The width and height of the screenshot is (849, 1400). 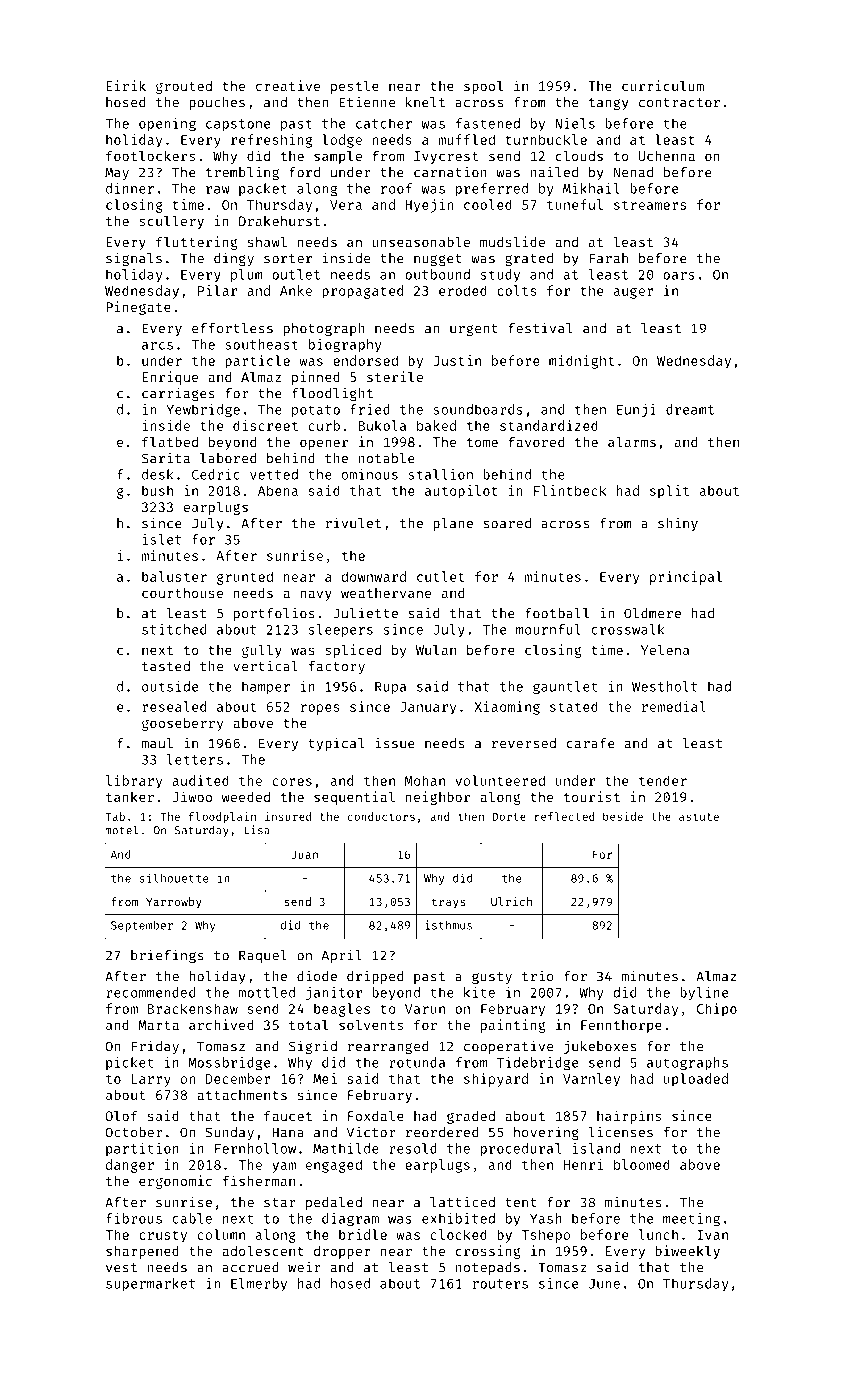 I want to click on beside, so click(x=623, y=816).
